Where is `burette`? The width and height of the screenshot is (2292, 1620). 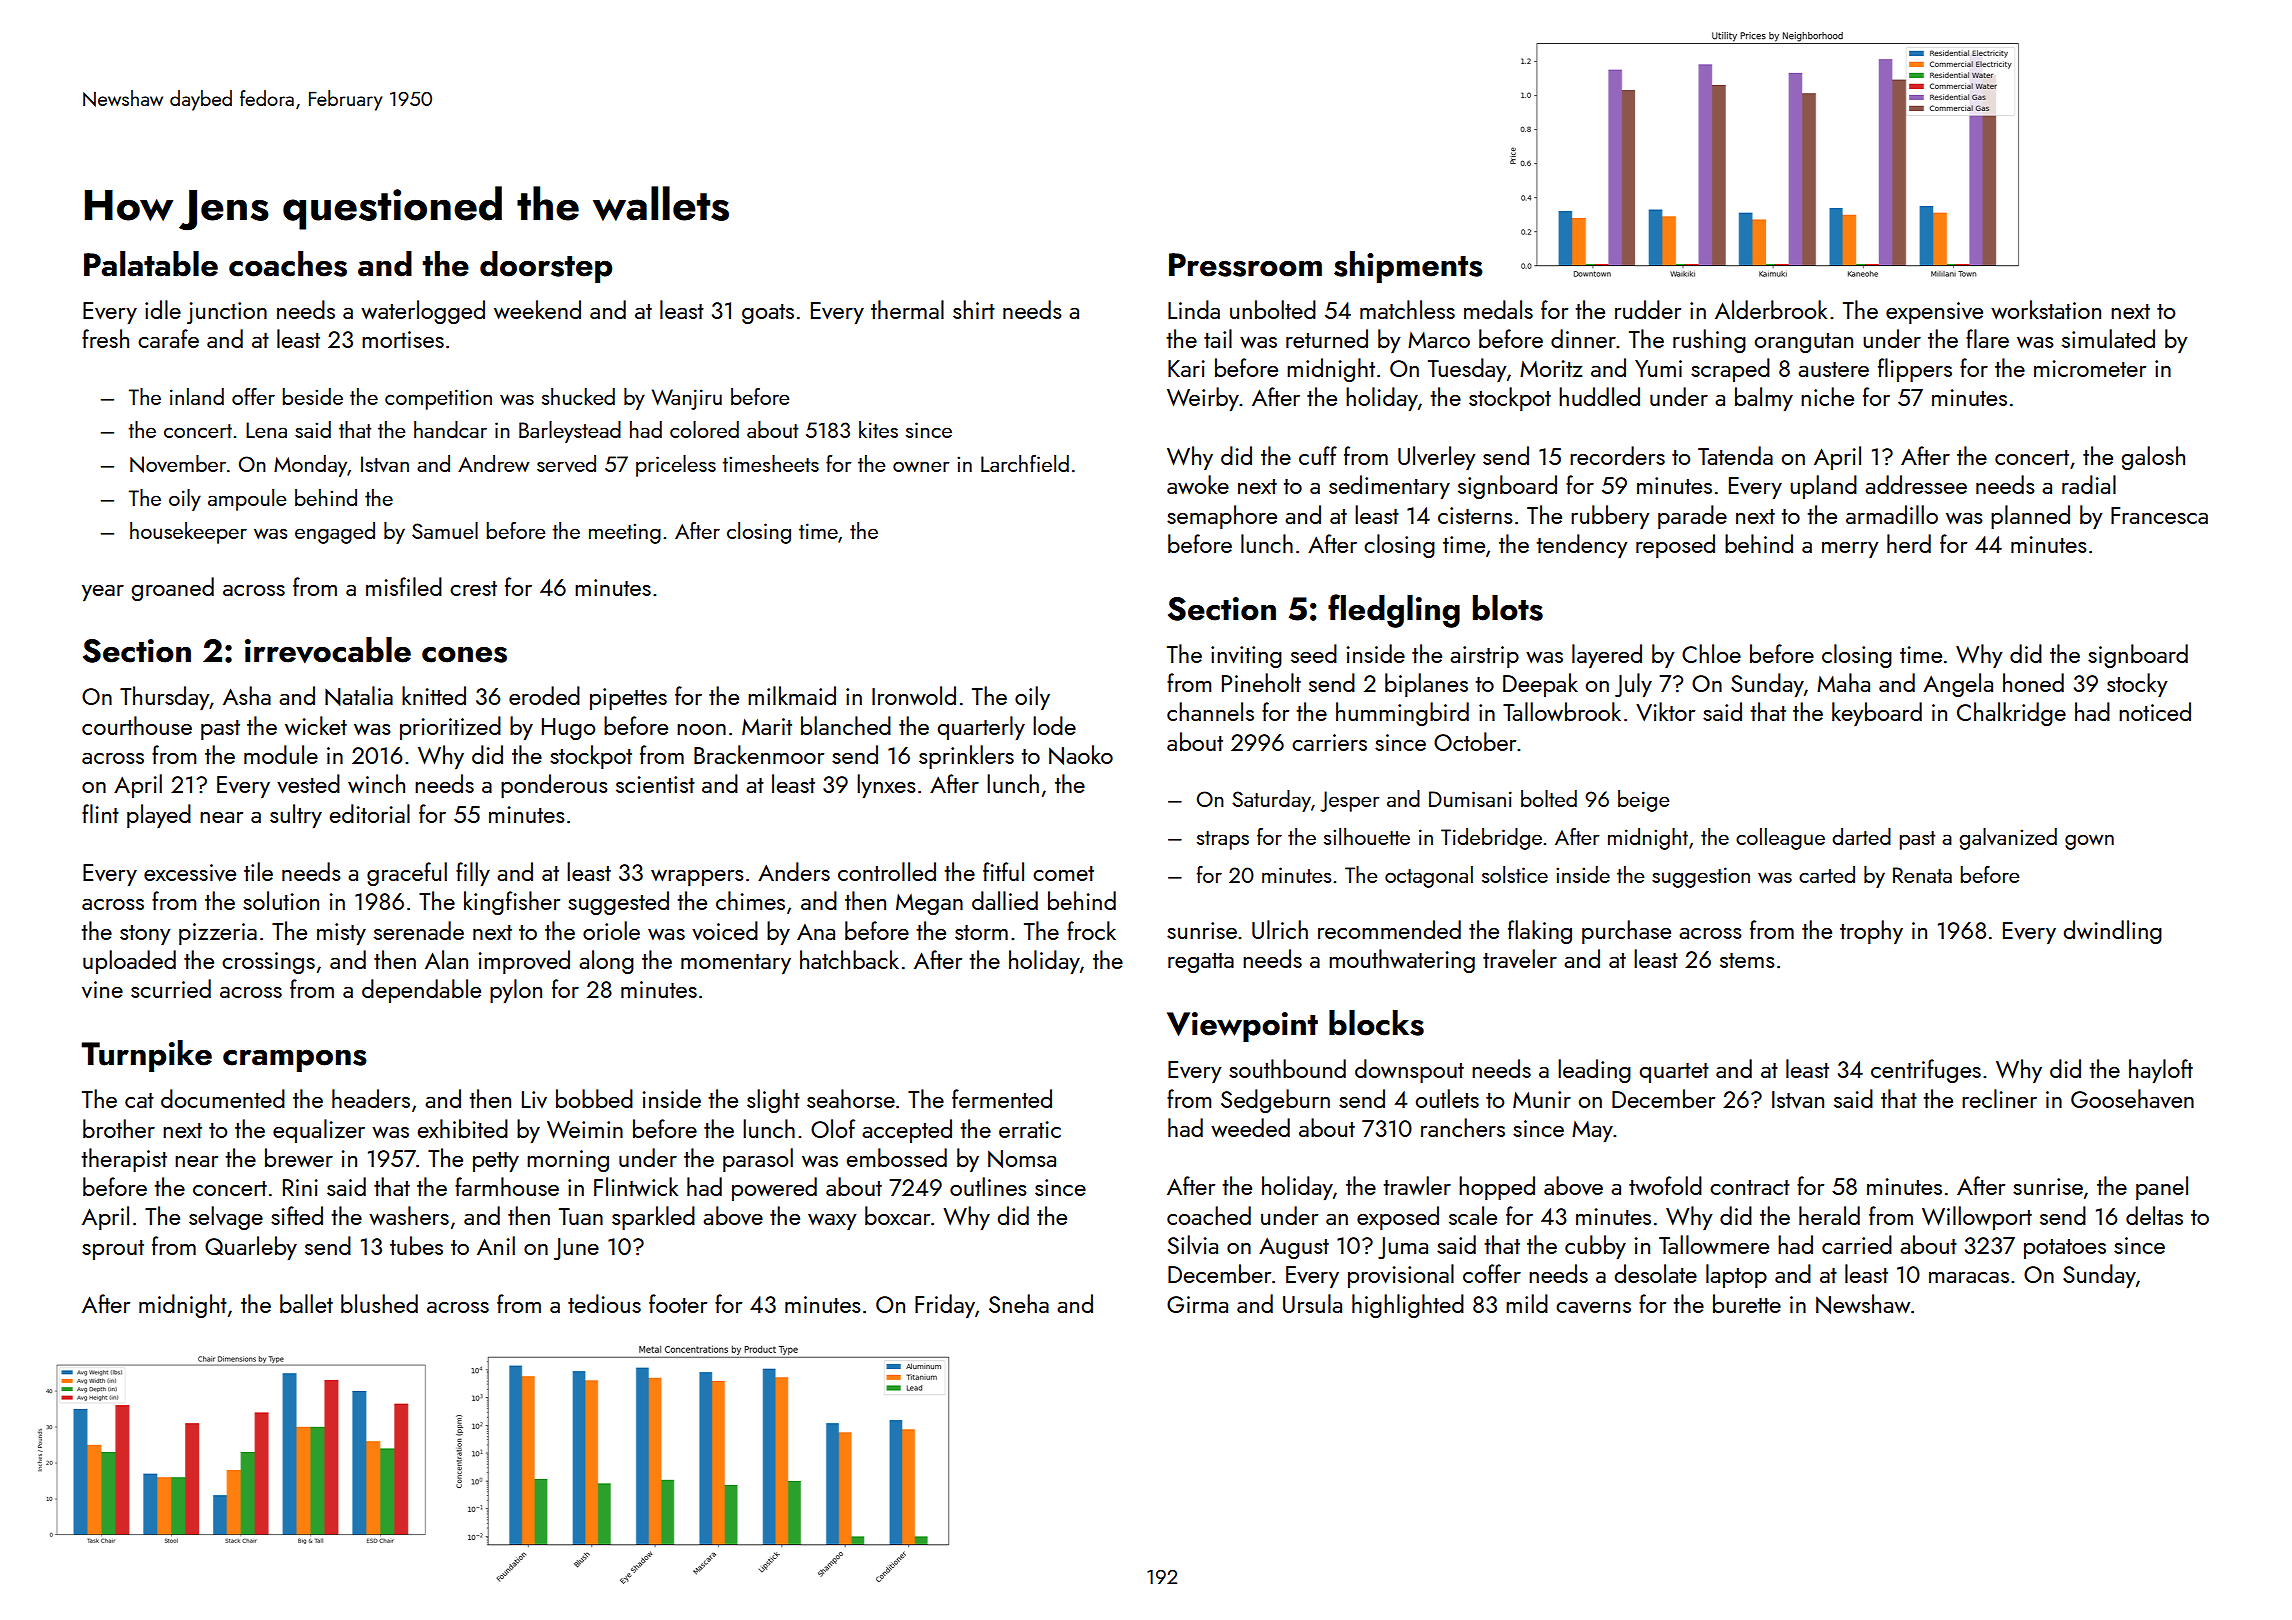
burette is located at coordinates (1747, 1303).
